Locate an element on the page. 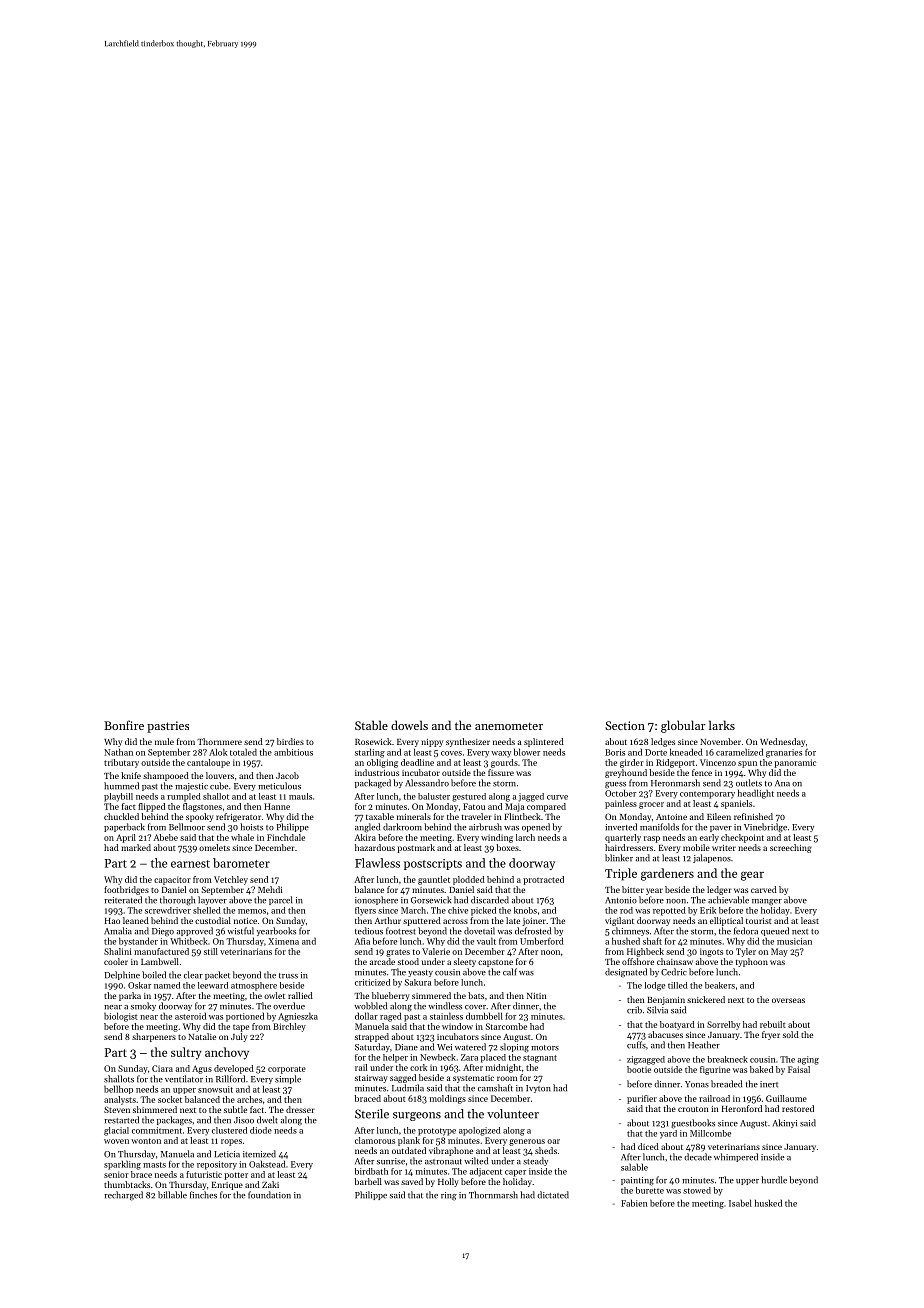 The width and height of the image is (924, 1308). bitter is located at coordinates (633, 889).
